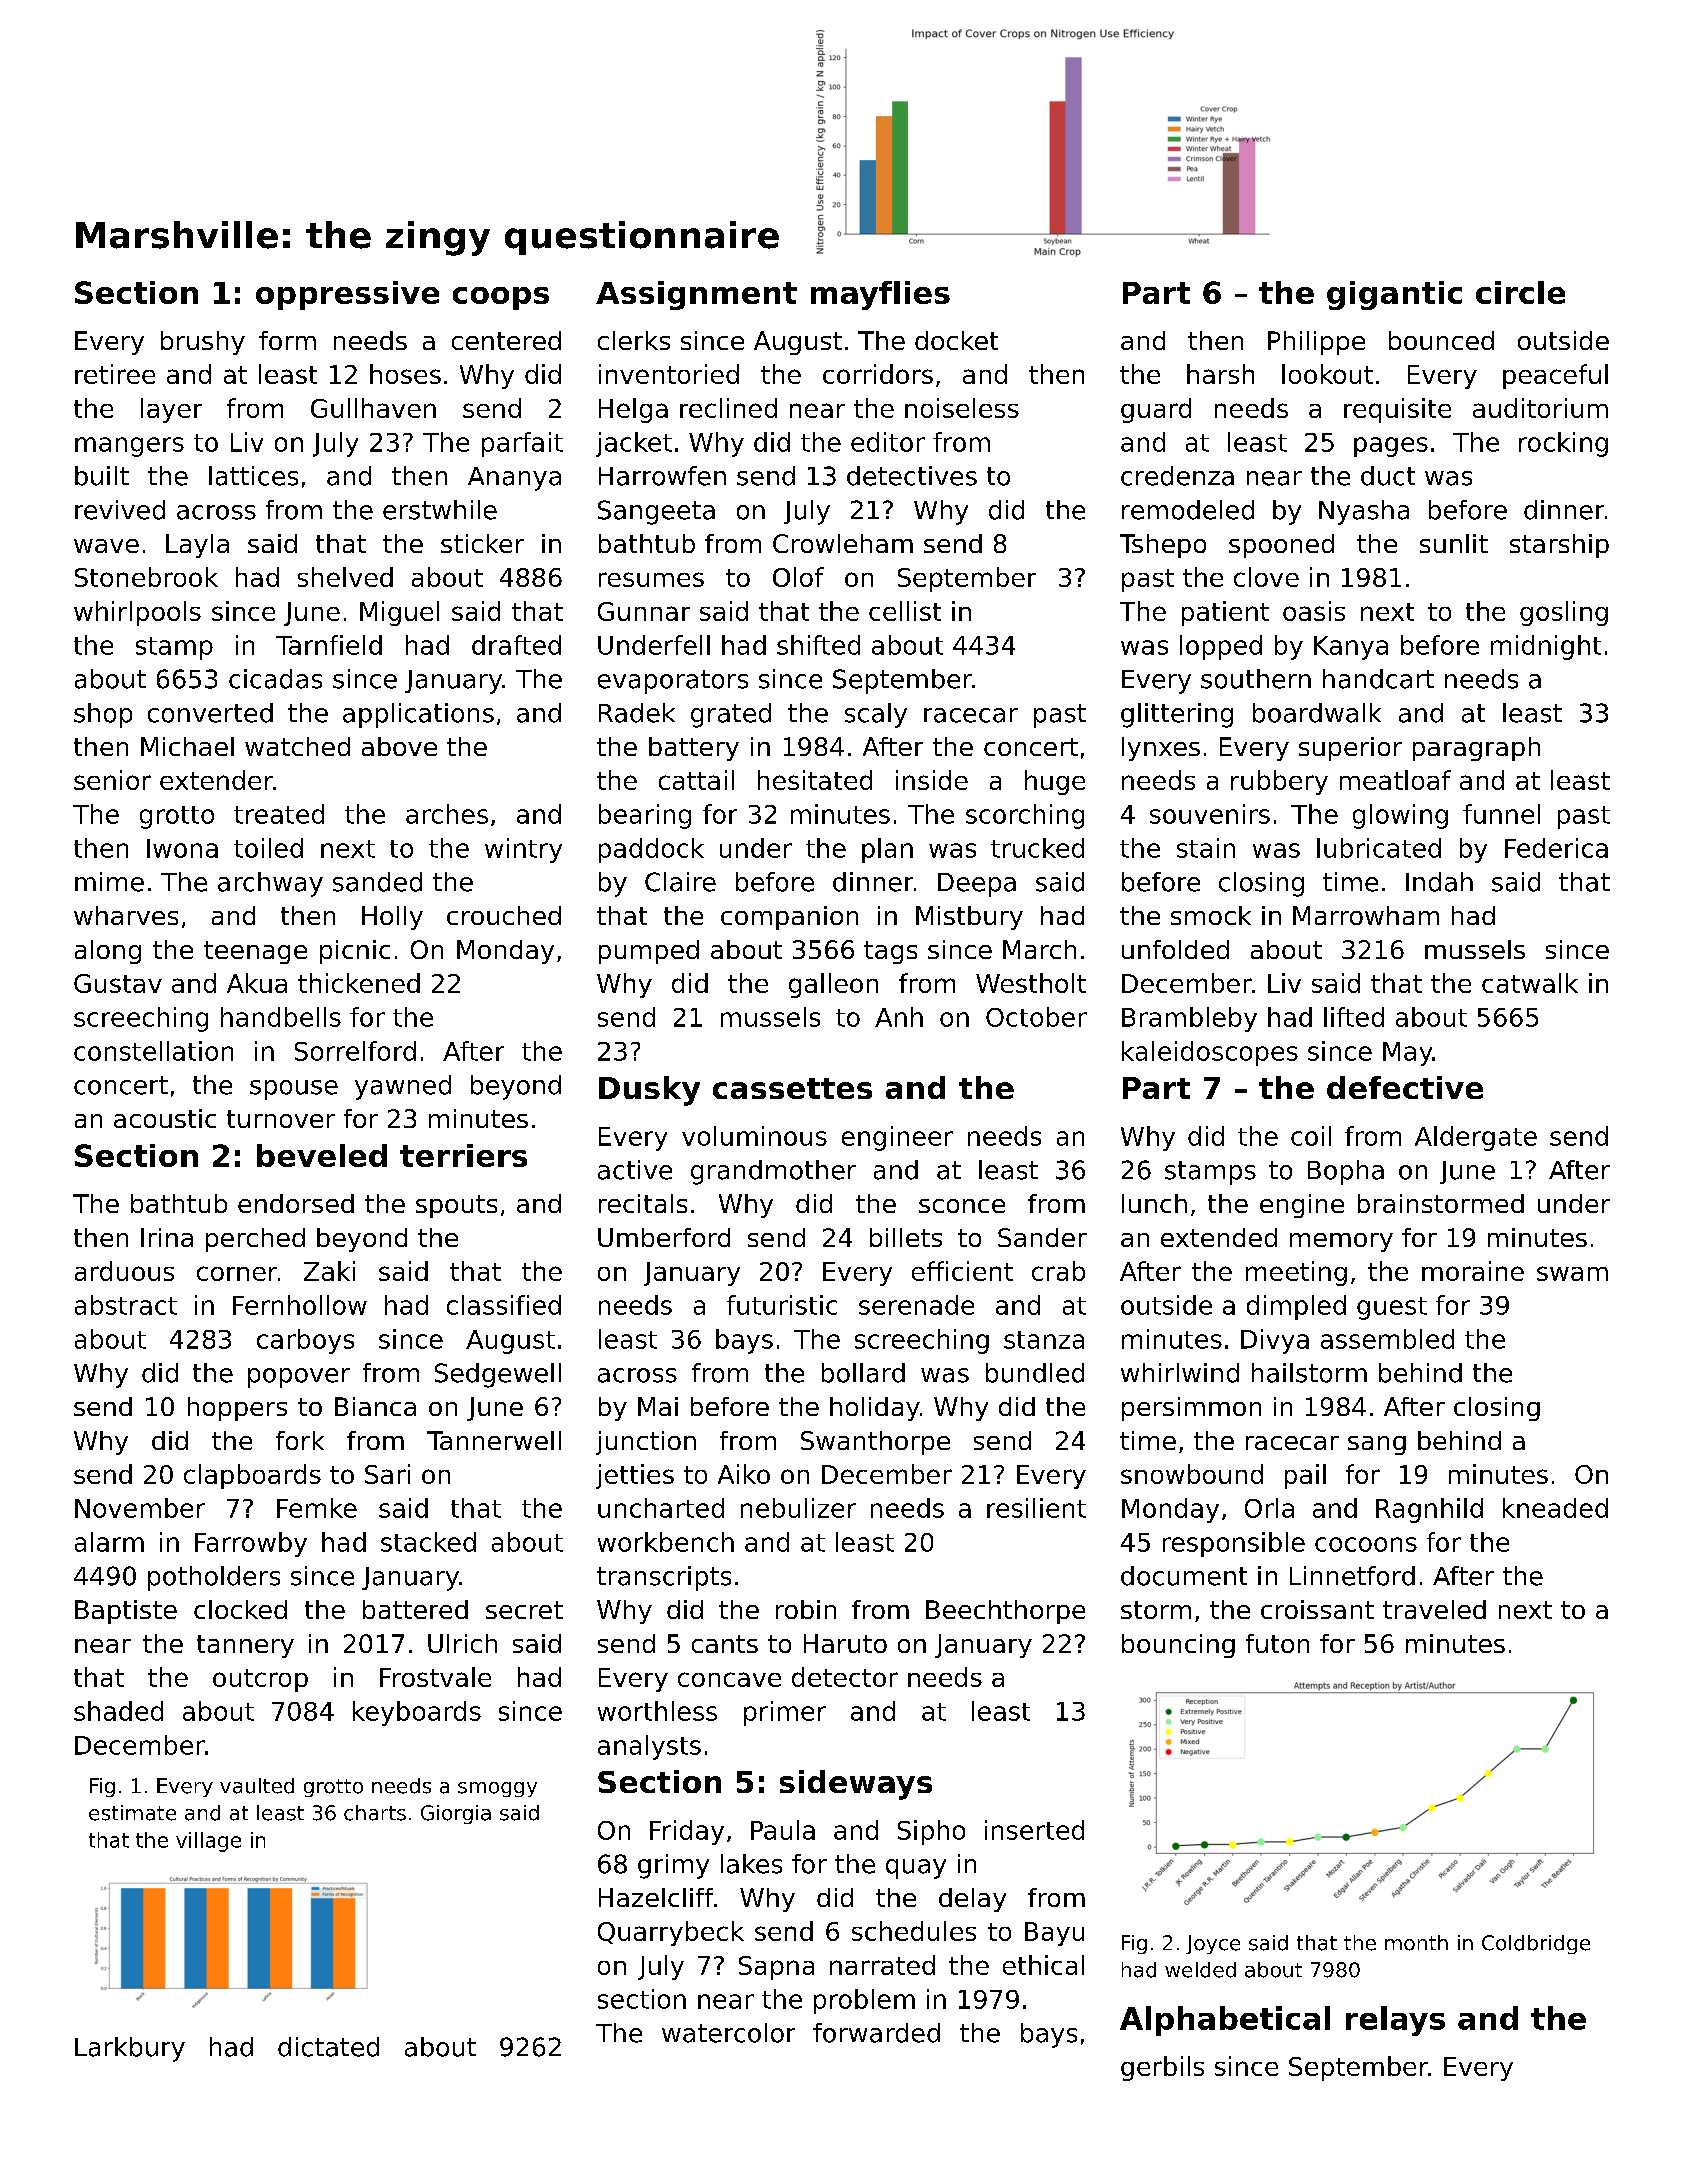 The image size is (1683, 2178). What do you see at coordinates (347, 295) in the page?
I see `oppressive` at bounding box center [347, 295].
